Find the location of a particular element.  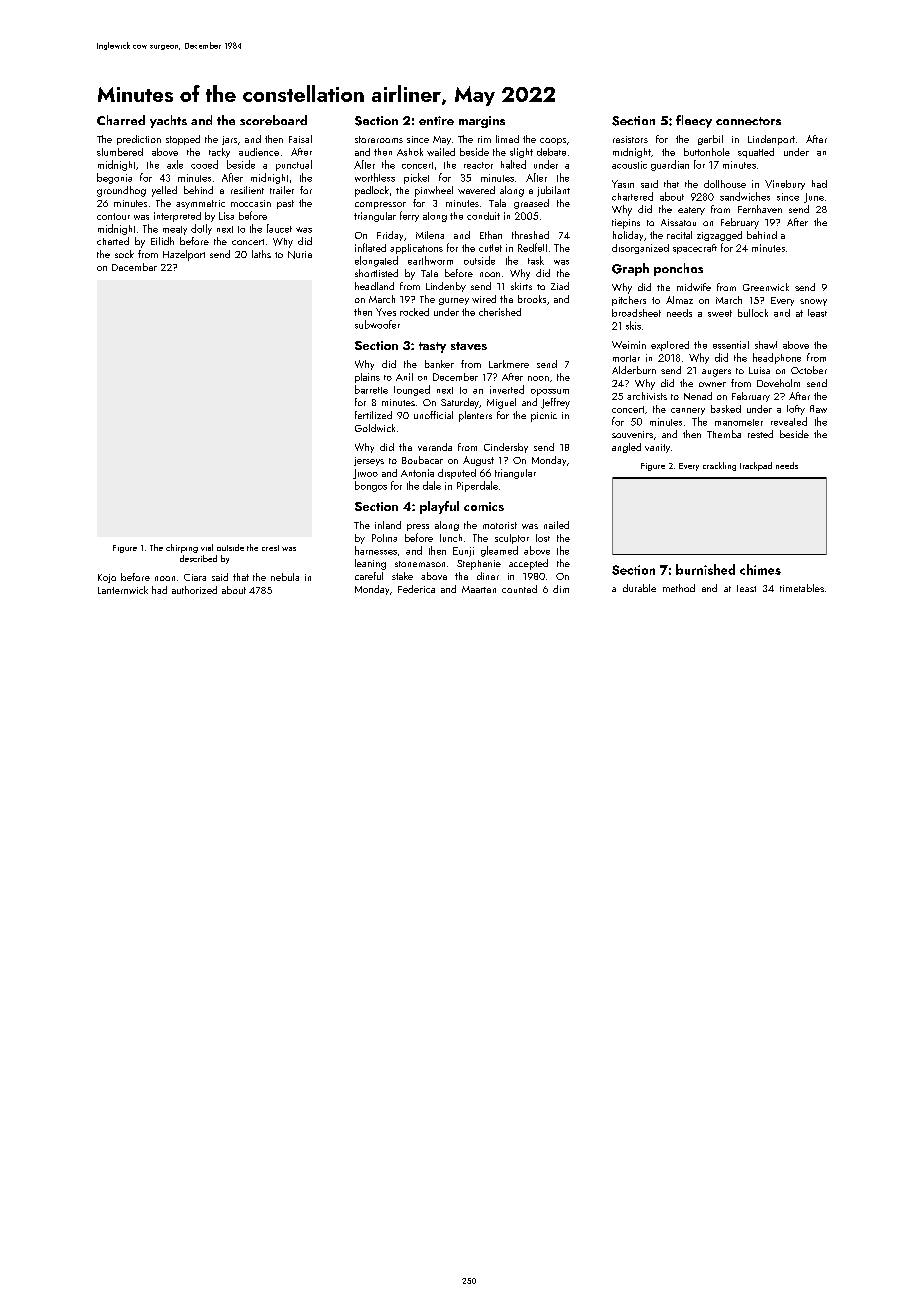

Larkmere is located at coordinates (509, 364).
